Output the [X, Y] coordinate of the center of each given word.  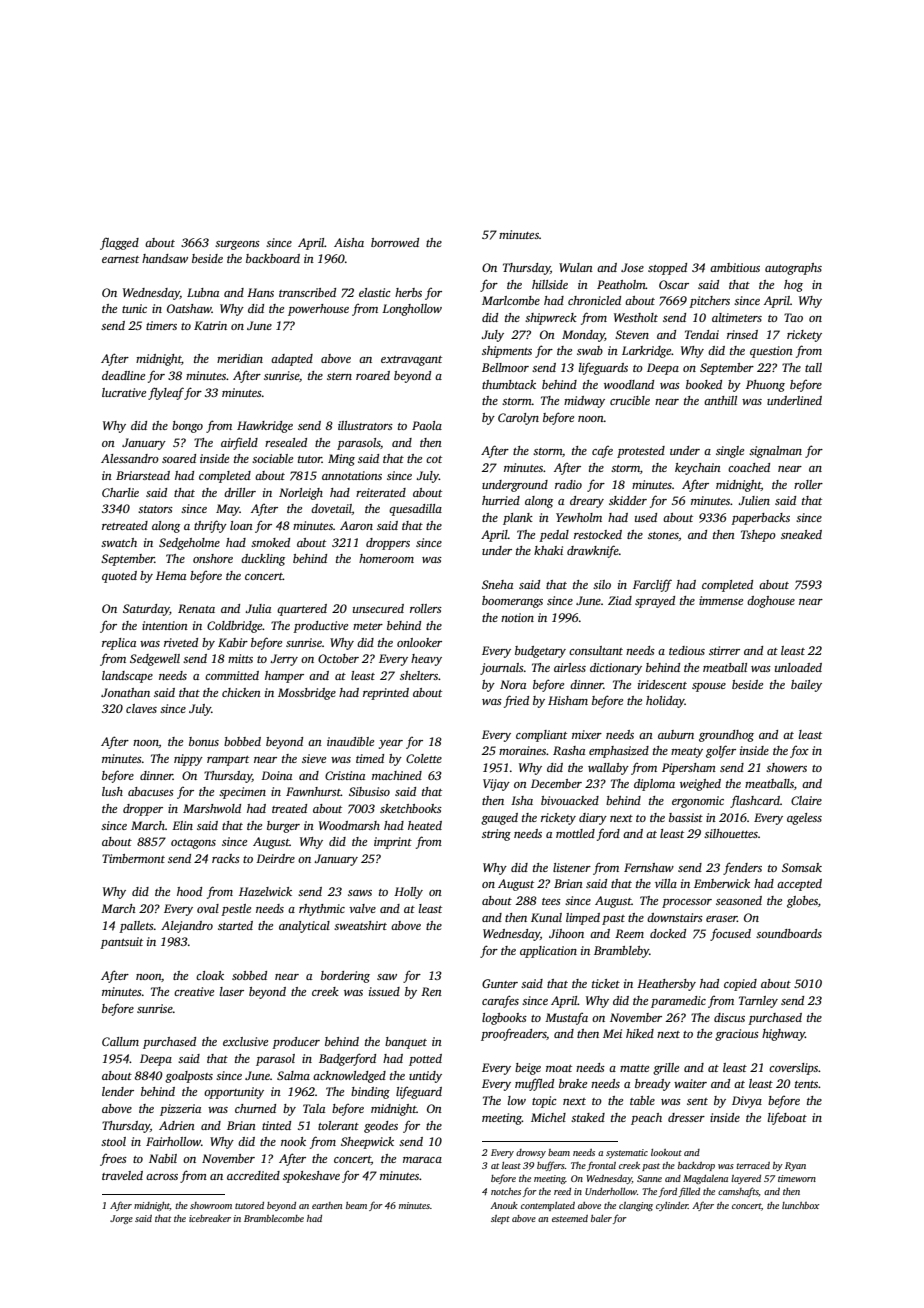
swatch [119, 542]
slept [500, 1219]
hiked [640, 1033]
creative [194, 991]
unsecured [378, 608]
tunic [134, 308]
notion [517, 617]
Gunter [500, 983]
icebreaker [210, 1218]
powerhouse [318, 310]
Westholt [636, 317]
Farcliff [652, 585]
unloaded [798, 667]
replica [119, 644]
